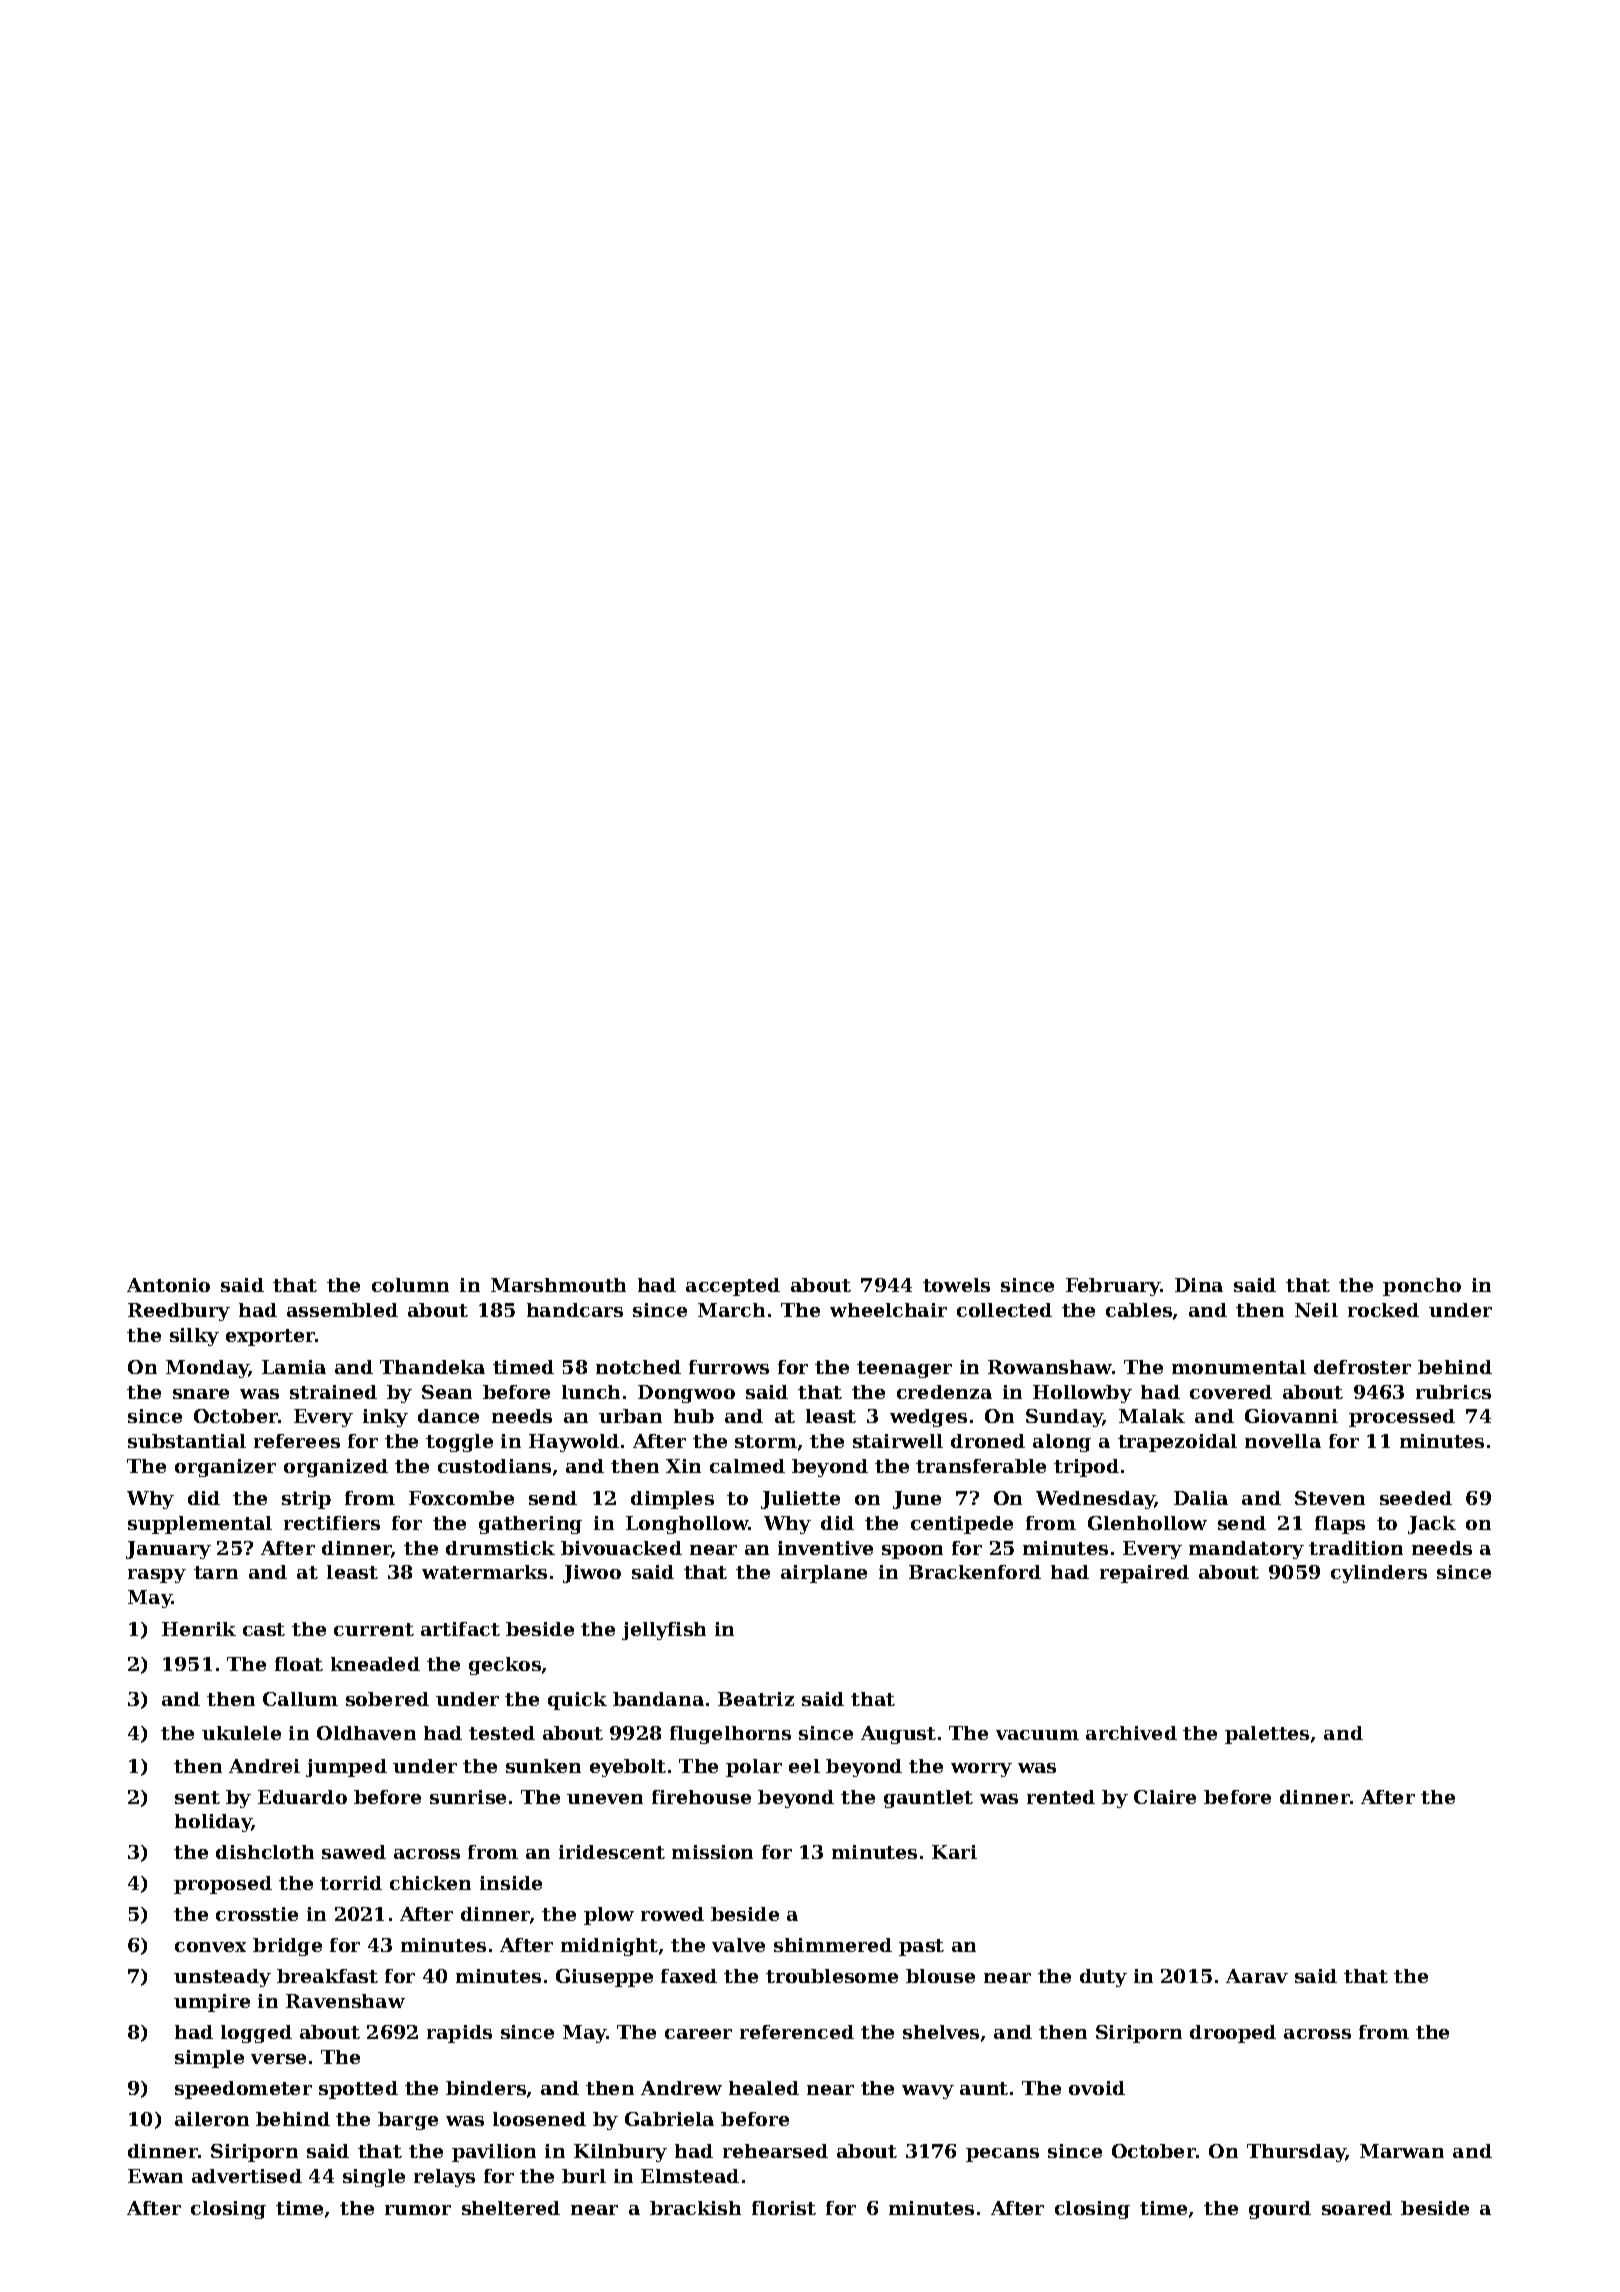 This screenshot has height=2292, width=1620. I want to click on Malak, so click(1152, 1416).
